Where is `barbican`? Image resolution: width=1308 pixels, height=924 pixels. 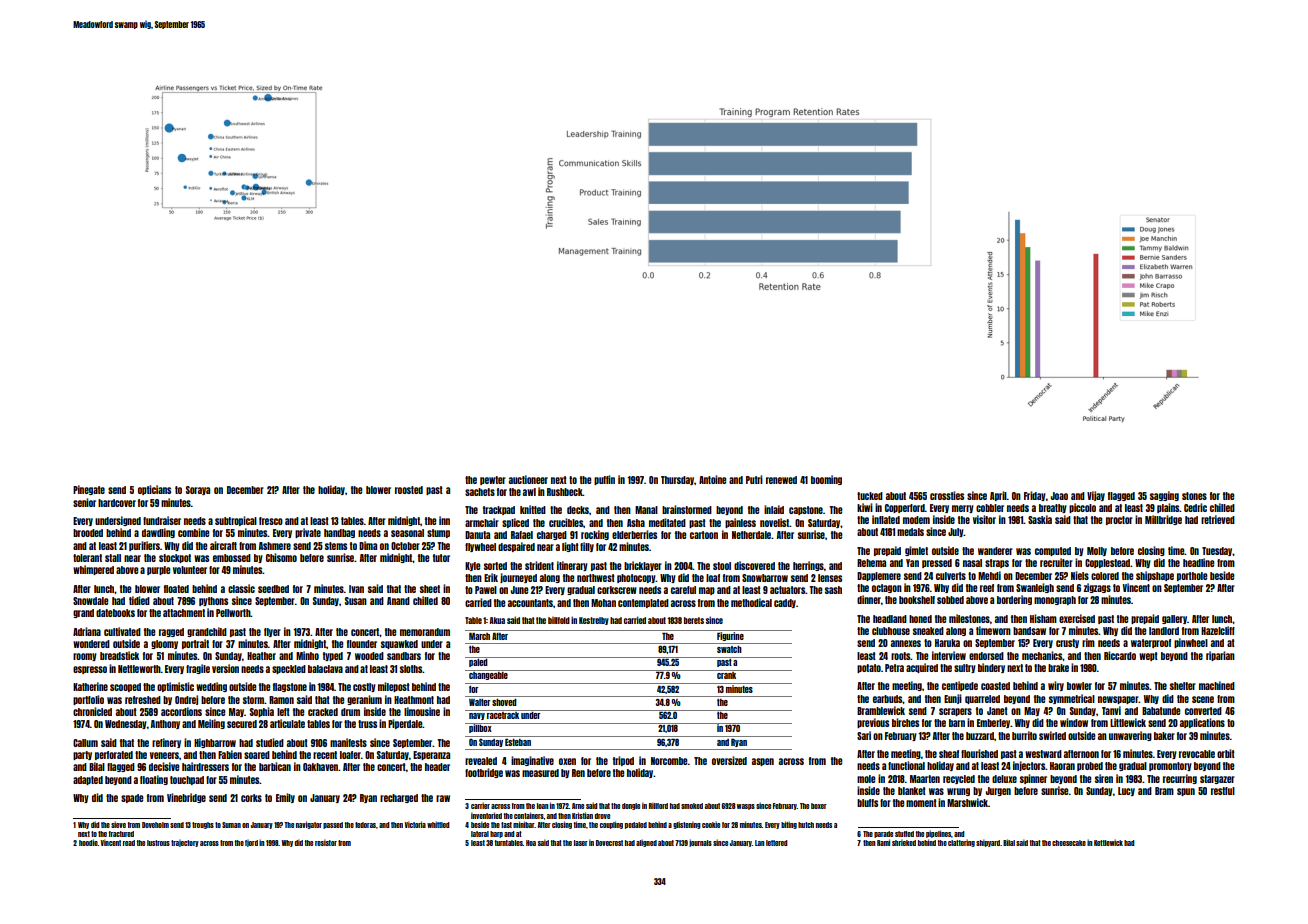
barbican is located at coordinates (275, 766).
